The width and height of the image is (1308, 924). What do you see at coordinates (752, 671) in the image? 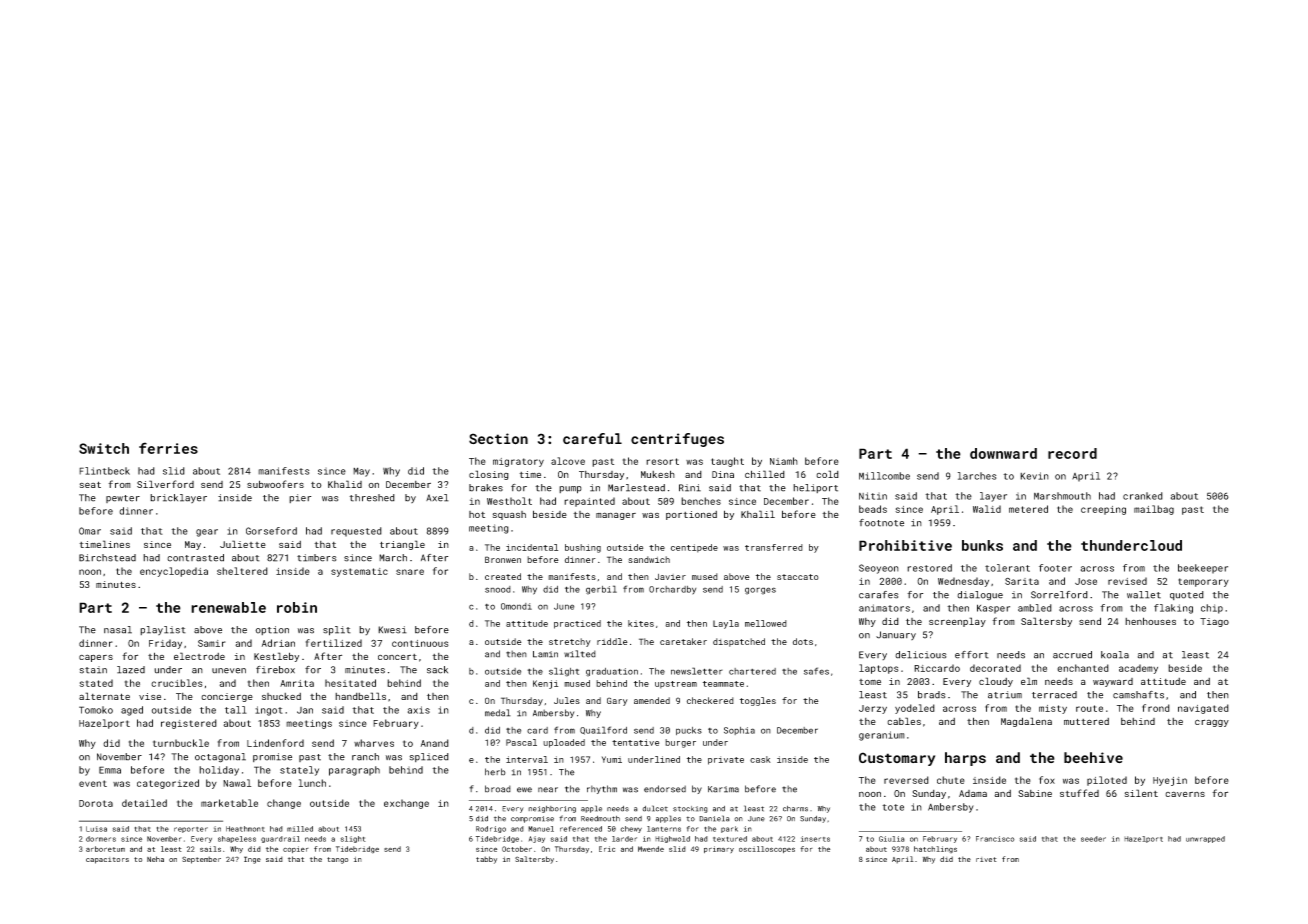
I see `chartered` at bounding box center [752, 671].
